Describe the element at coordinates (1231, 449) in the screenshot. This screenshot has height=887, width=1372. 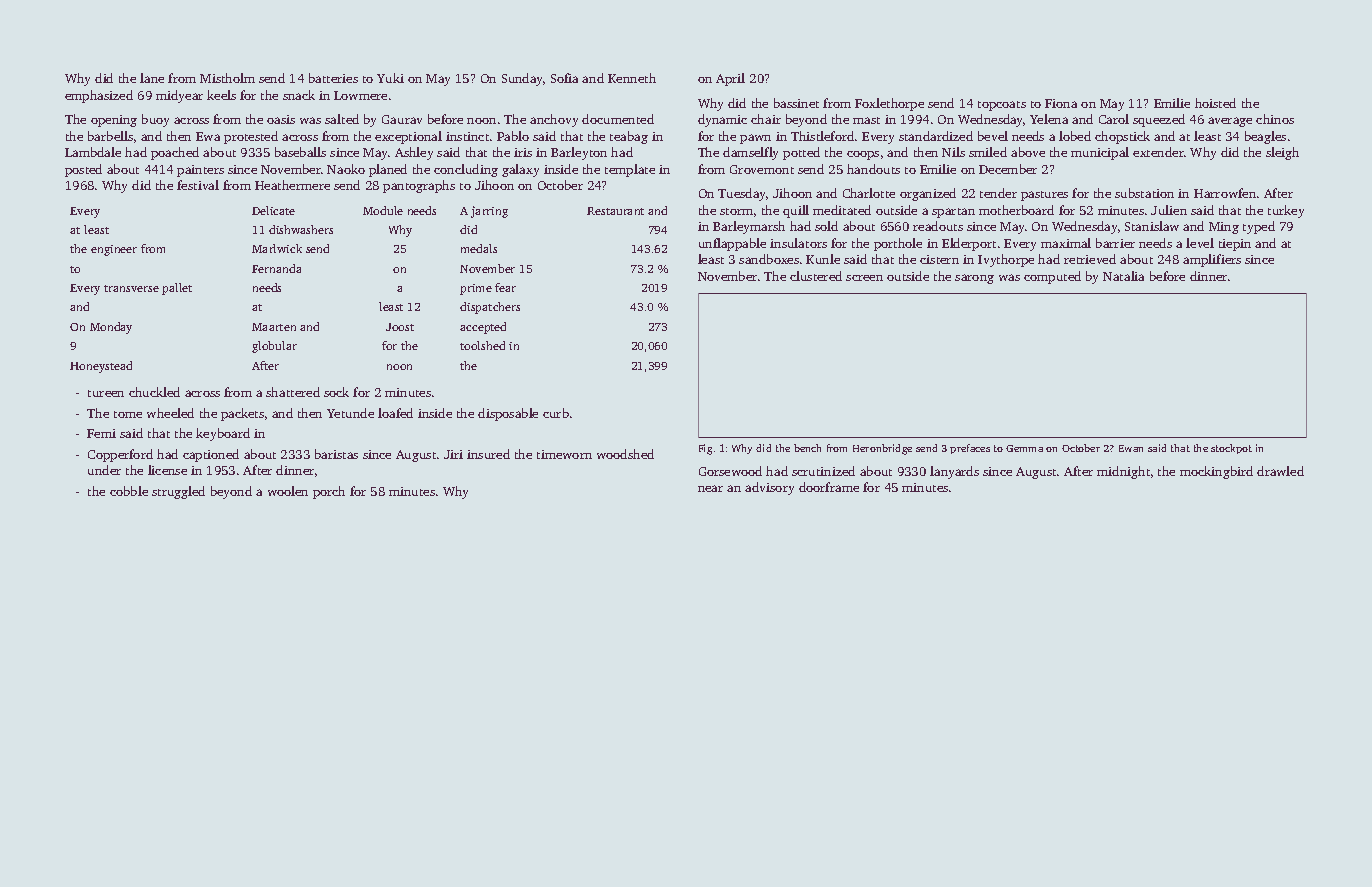
I see `stockpot` at that location.
